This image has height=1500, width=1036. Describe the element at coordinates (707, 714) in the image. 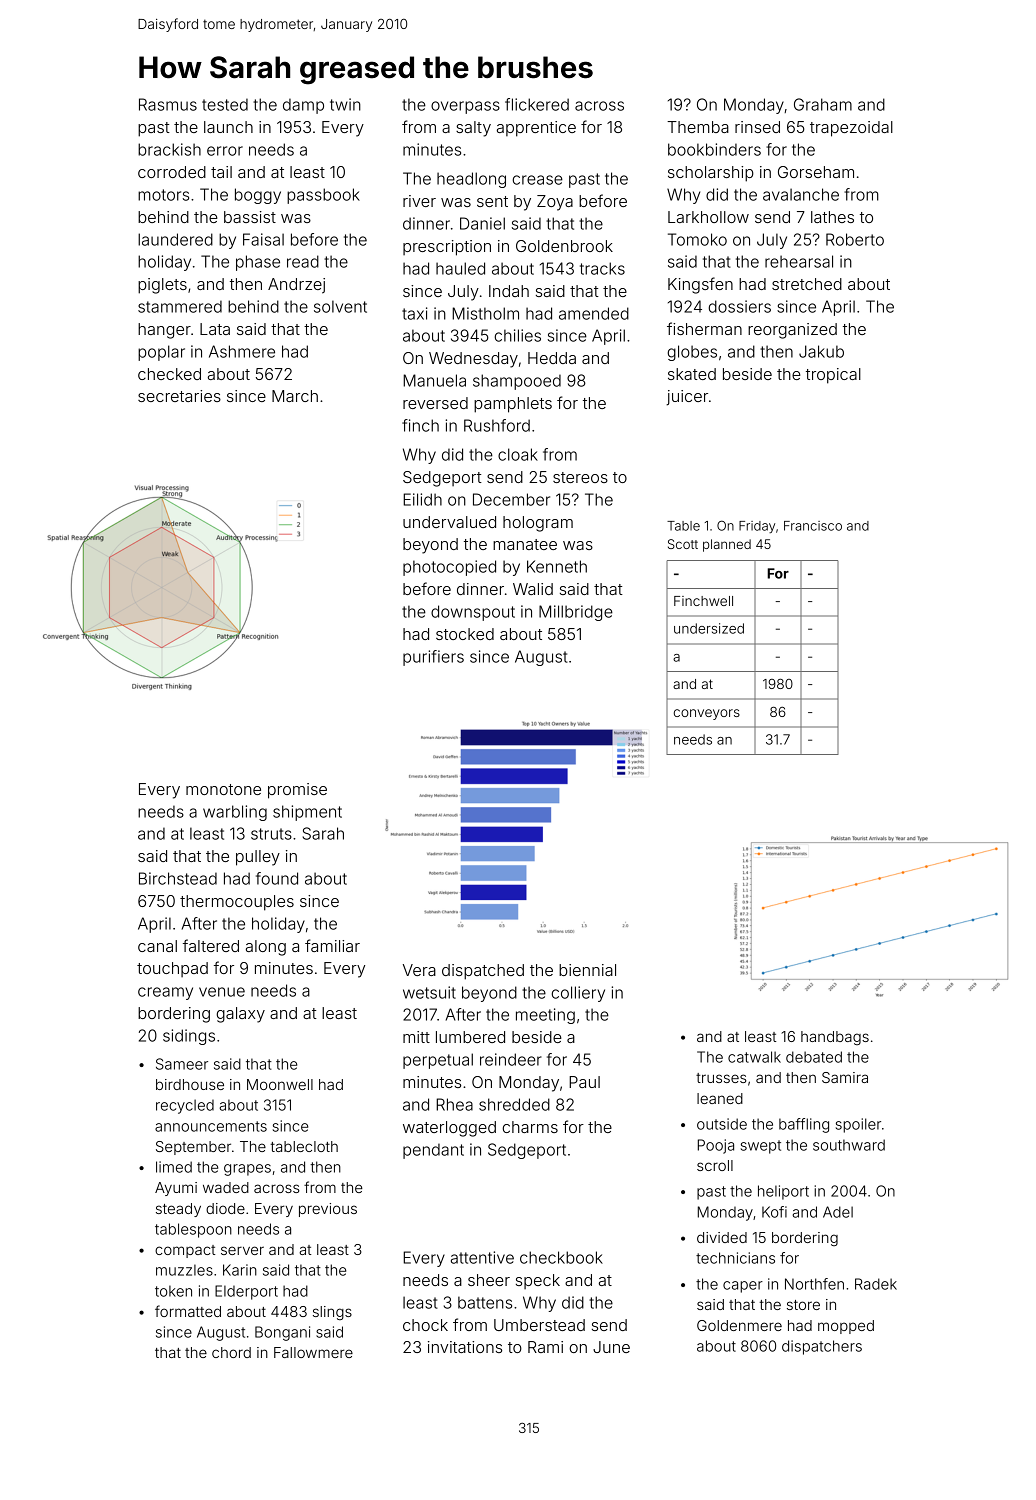

I see `conveyors` at that location.
